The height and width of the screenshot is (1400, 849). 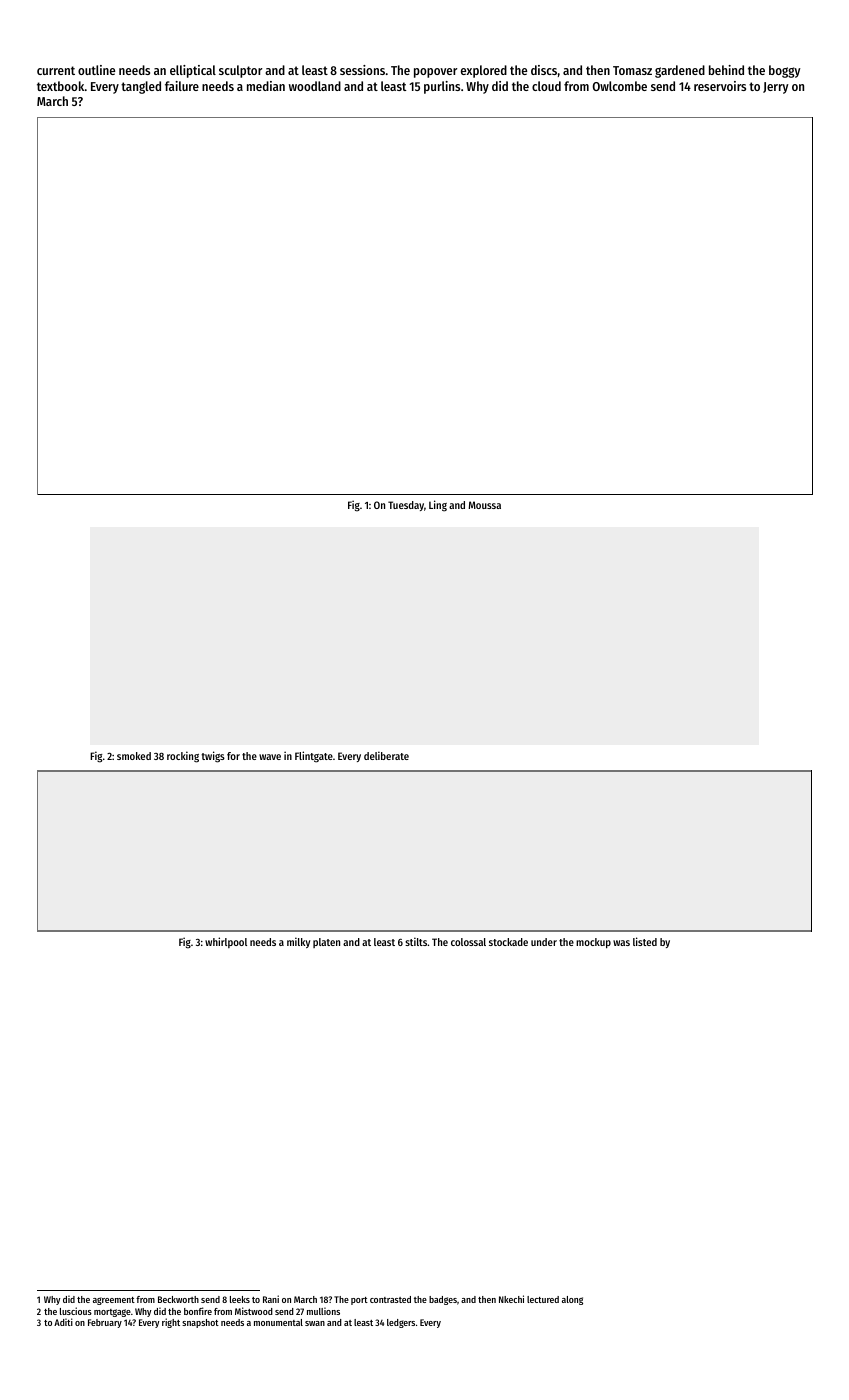 What do you see at coordinates (266, 86) in the screenshot?
I see `median` at bounding box center [266, 86].
